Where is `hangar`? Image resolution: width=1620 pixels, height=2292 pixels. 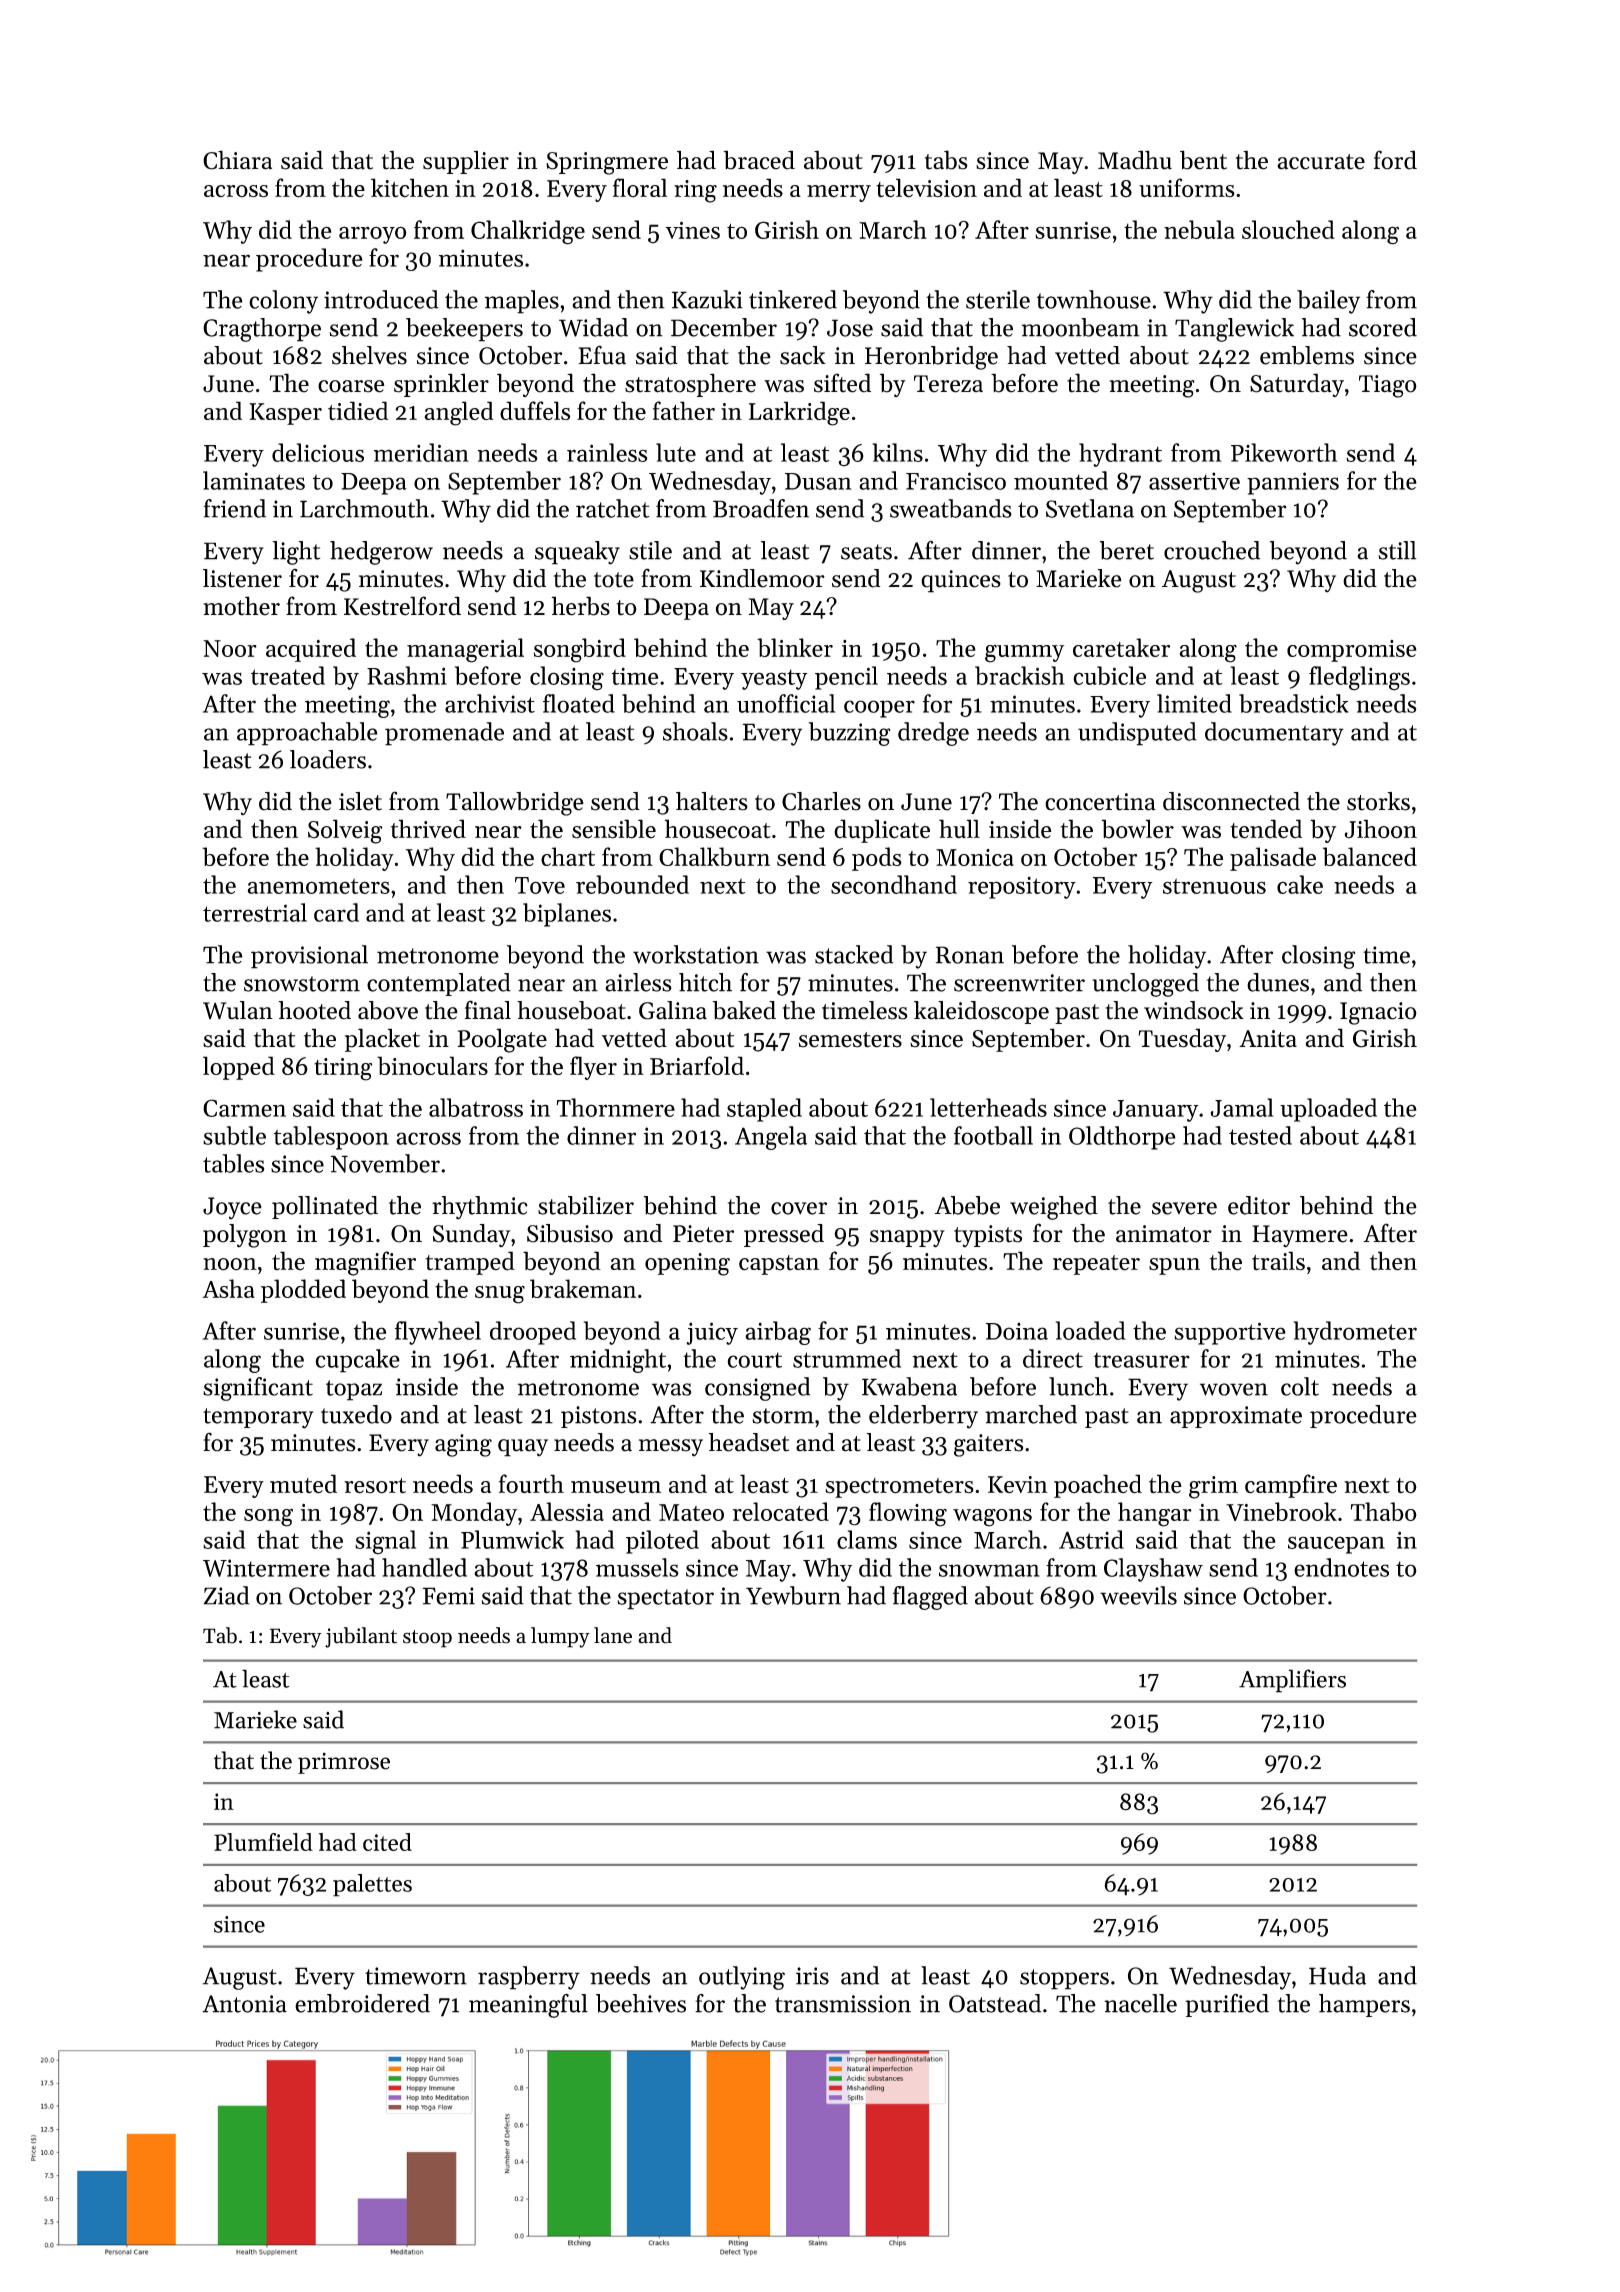
hangar is located at coordinates (1155, 1514).
